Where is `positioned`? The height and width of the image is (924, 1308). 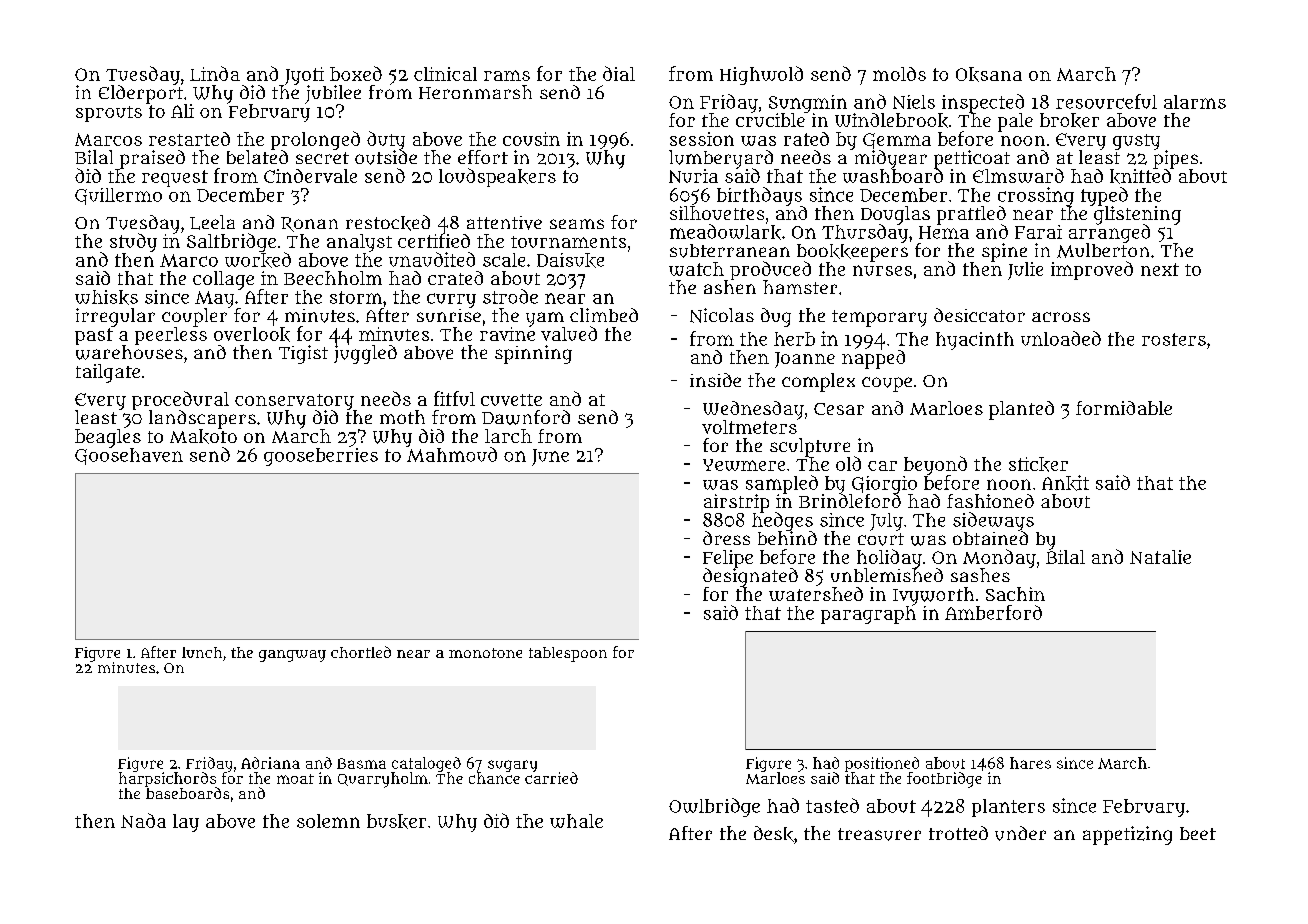
positioned is located at coordinates (882, 764).
